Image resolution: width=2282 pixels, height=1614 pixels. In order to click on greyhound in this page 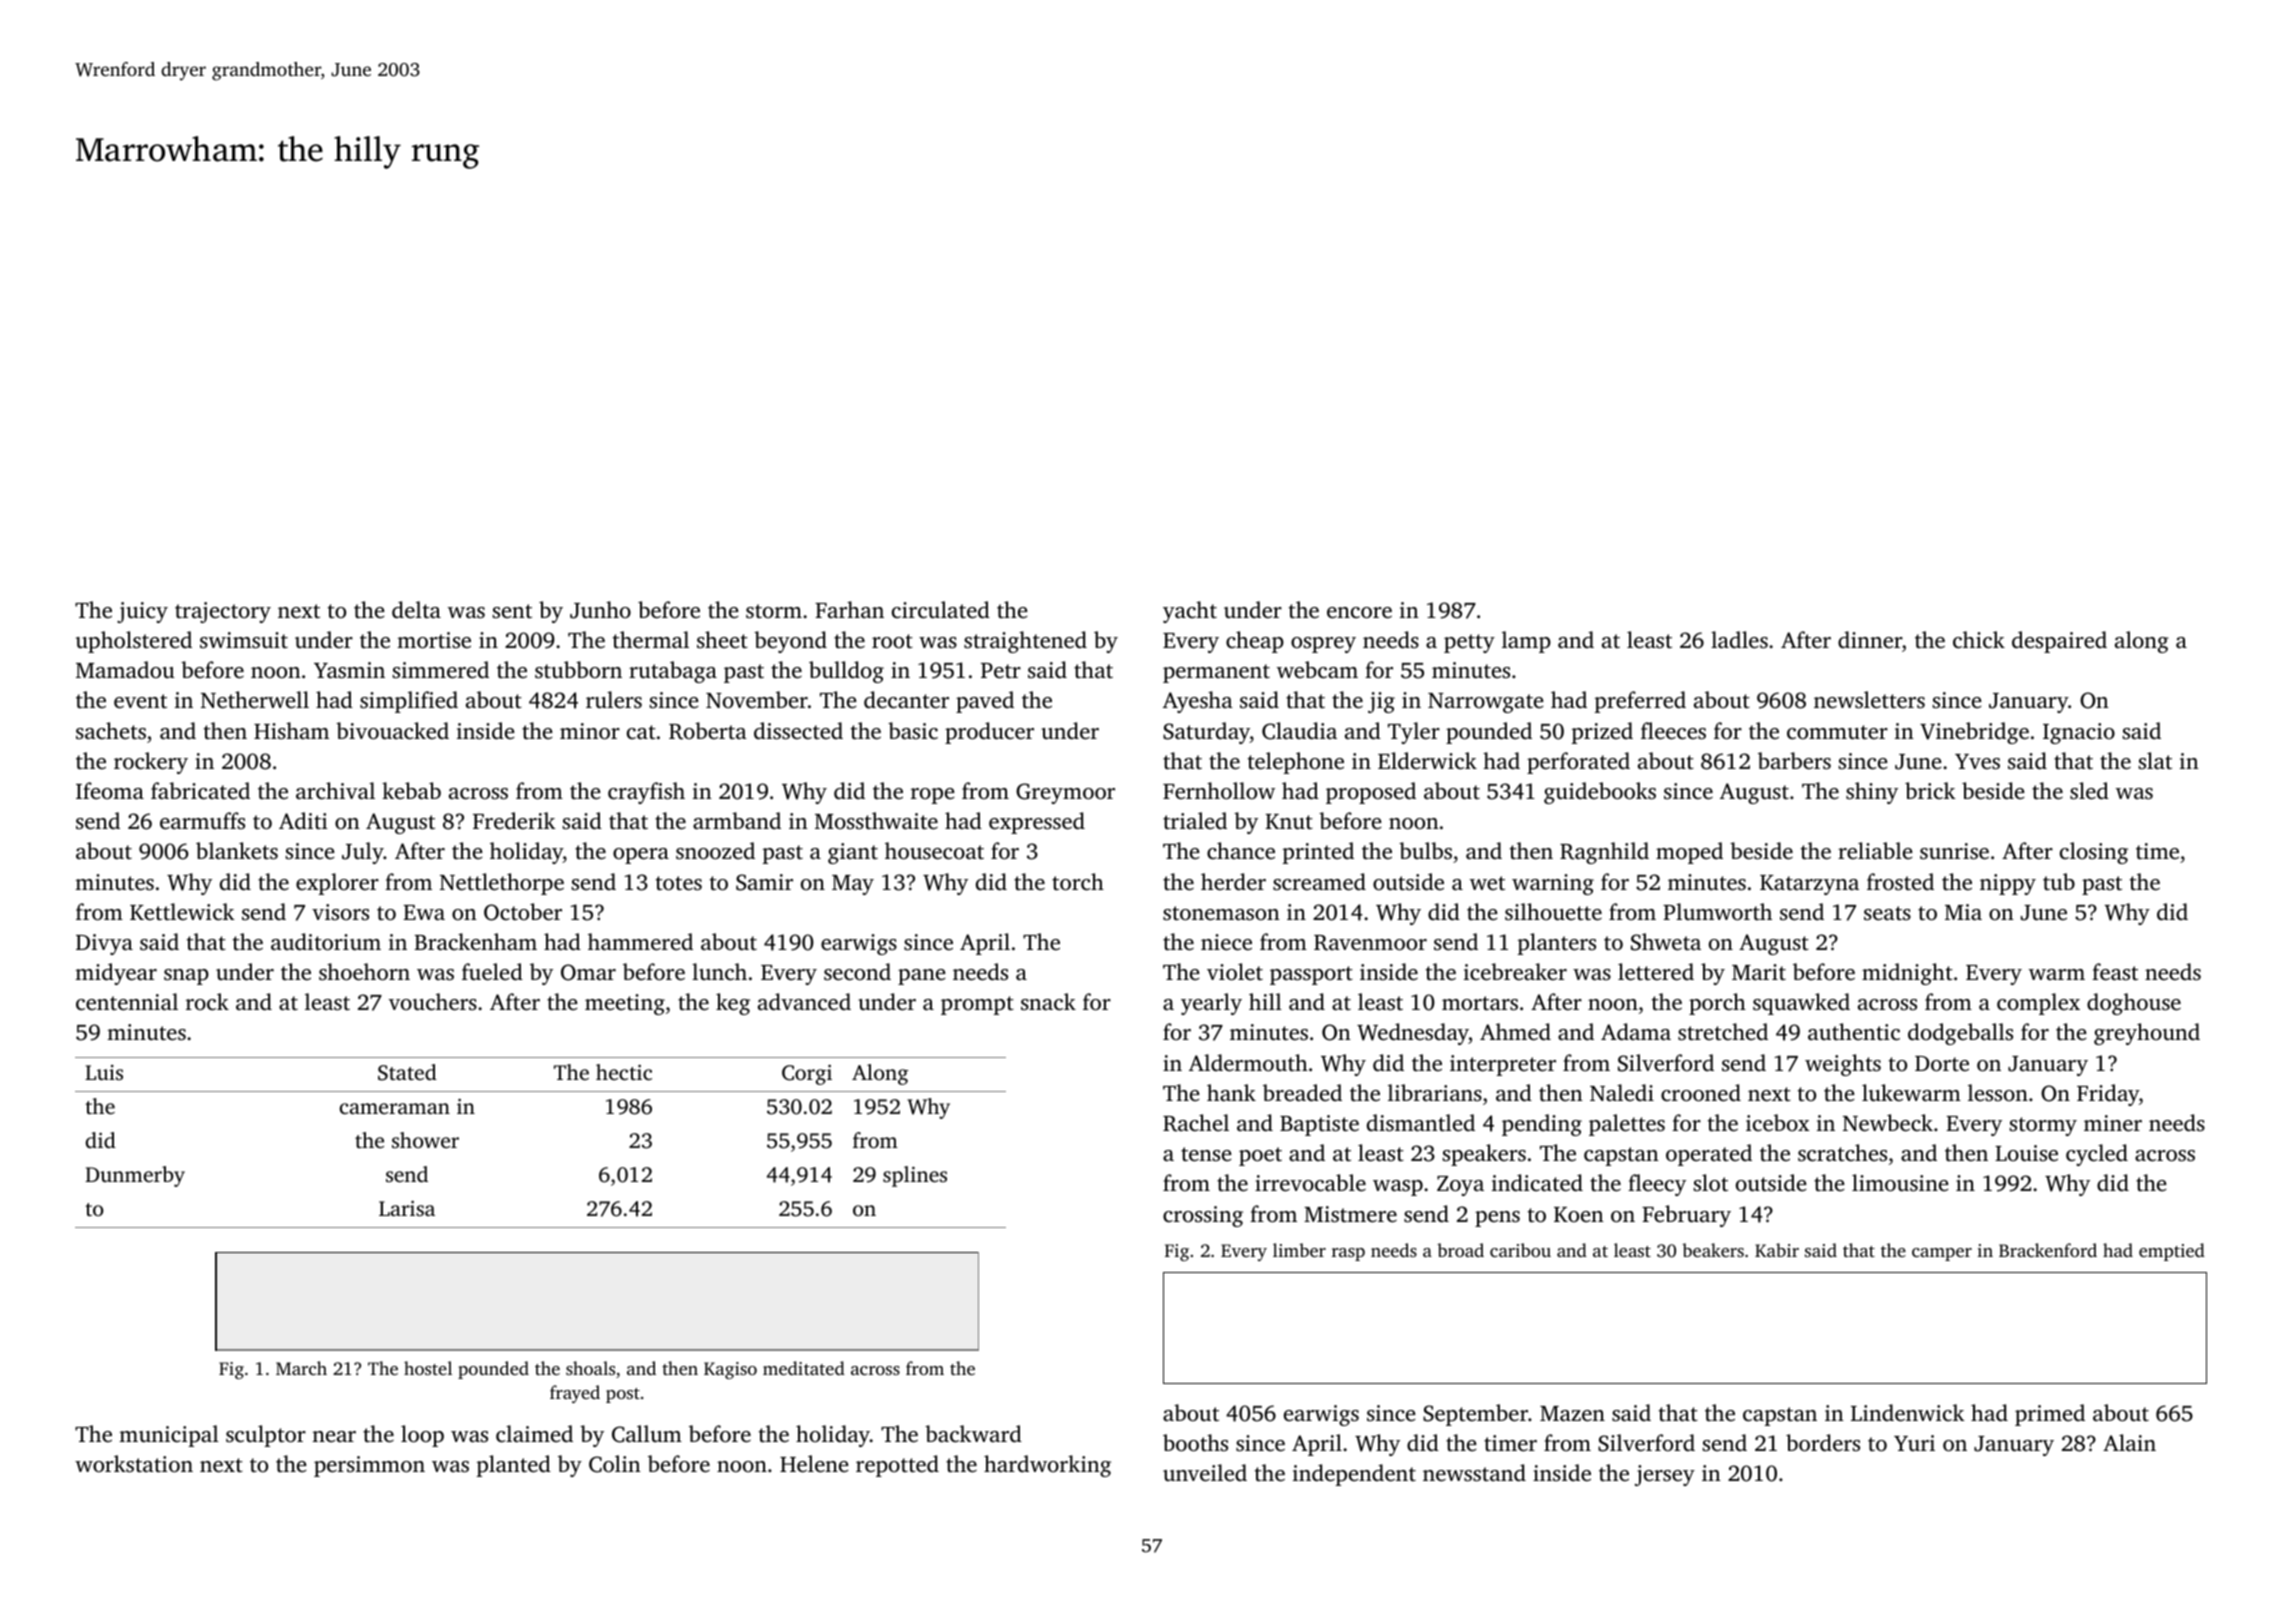, I will do `click(2147, 1034)`.
